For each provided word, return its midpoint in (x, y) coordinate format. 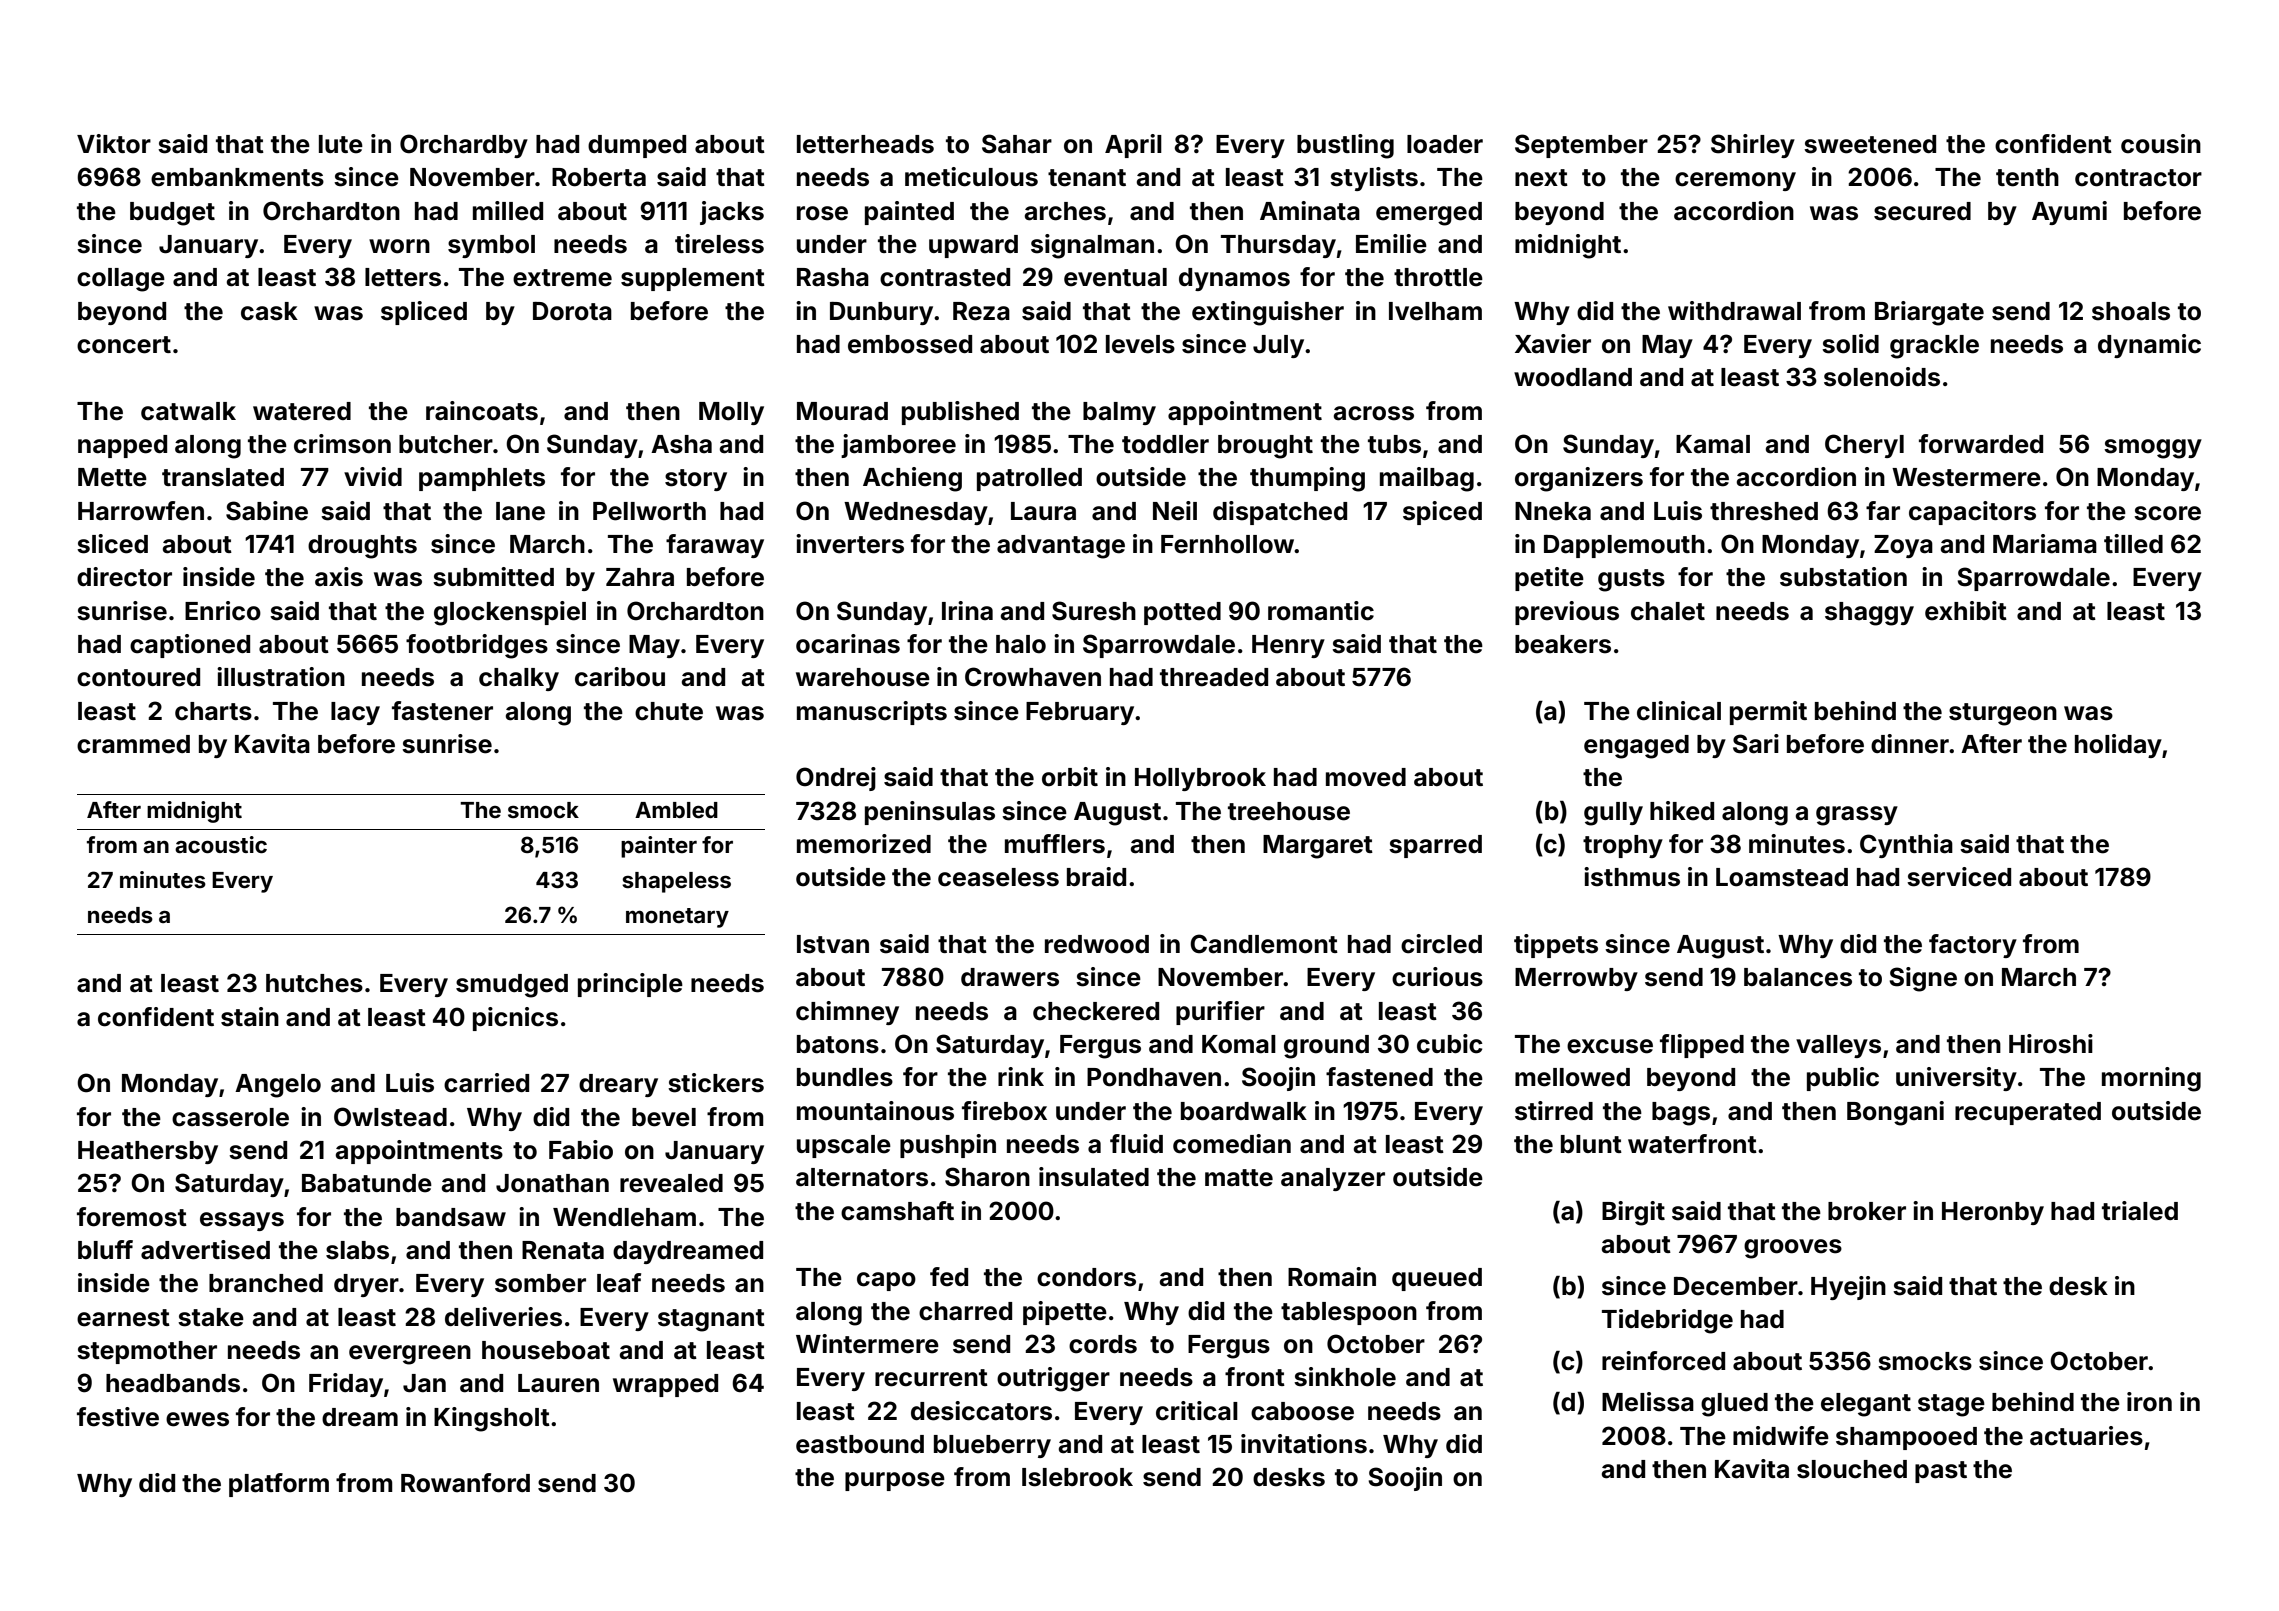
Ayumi (2069, 213)
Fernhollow (1227, 544)
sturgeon (2003, 714)
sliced (112, 544)
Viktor (114, 144)
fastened (1379, 1077)
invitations (1304, 1444)
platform (279, 1485)
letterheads (865, 144)
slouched (1852, 1469)
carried (486, 1083)
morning (2151, 1079)
